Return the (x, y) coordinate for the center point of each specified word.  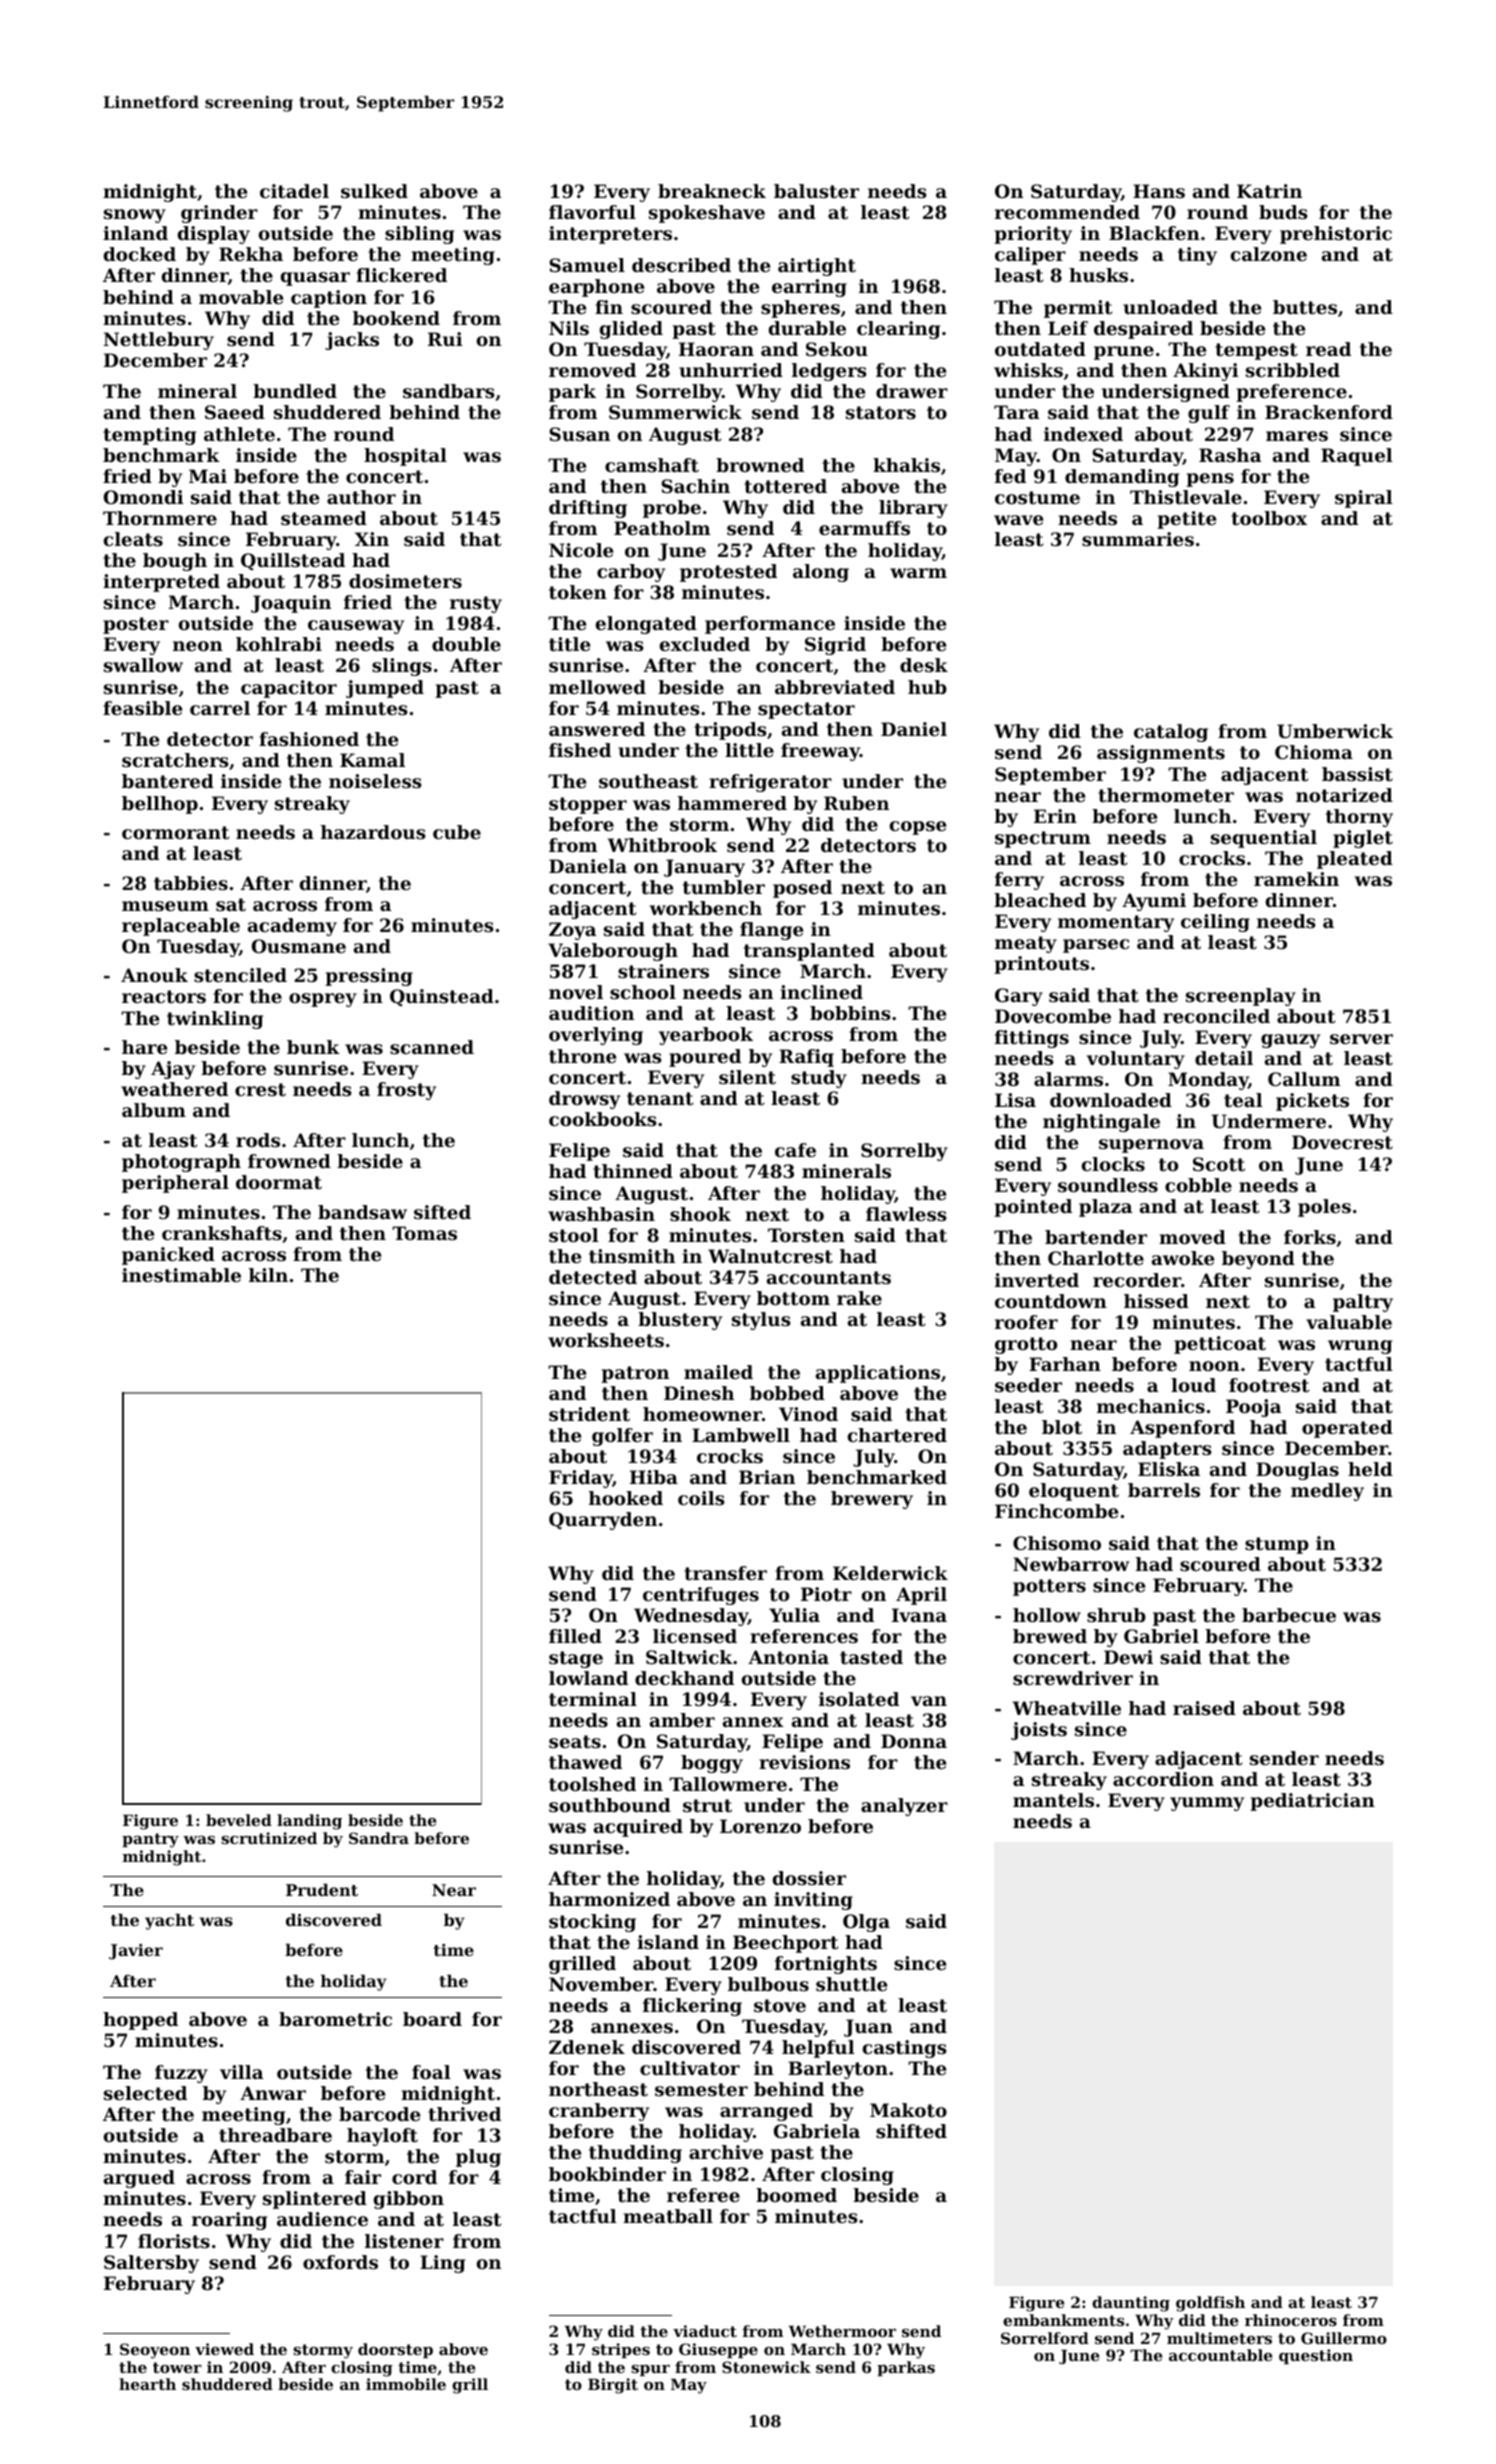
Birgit (613, 2386)
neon (198, 646)
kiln (268, 1275)
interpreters (610, 235)
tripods (730, 731)
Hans (1159, 191)
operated (1347, 1429)
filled (575, 1636)
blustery (680, 1321)
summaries (1138, 539)
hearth (147, 2384)
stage (576, 1659)
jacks (352, 341)
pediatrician (1312, 1802)
